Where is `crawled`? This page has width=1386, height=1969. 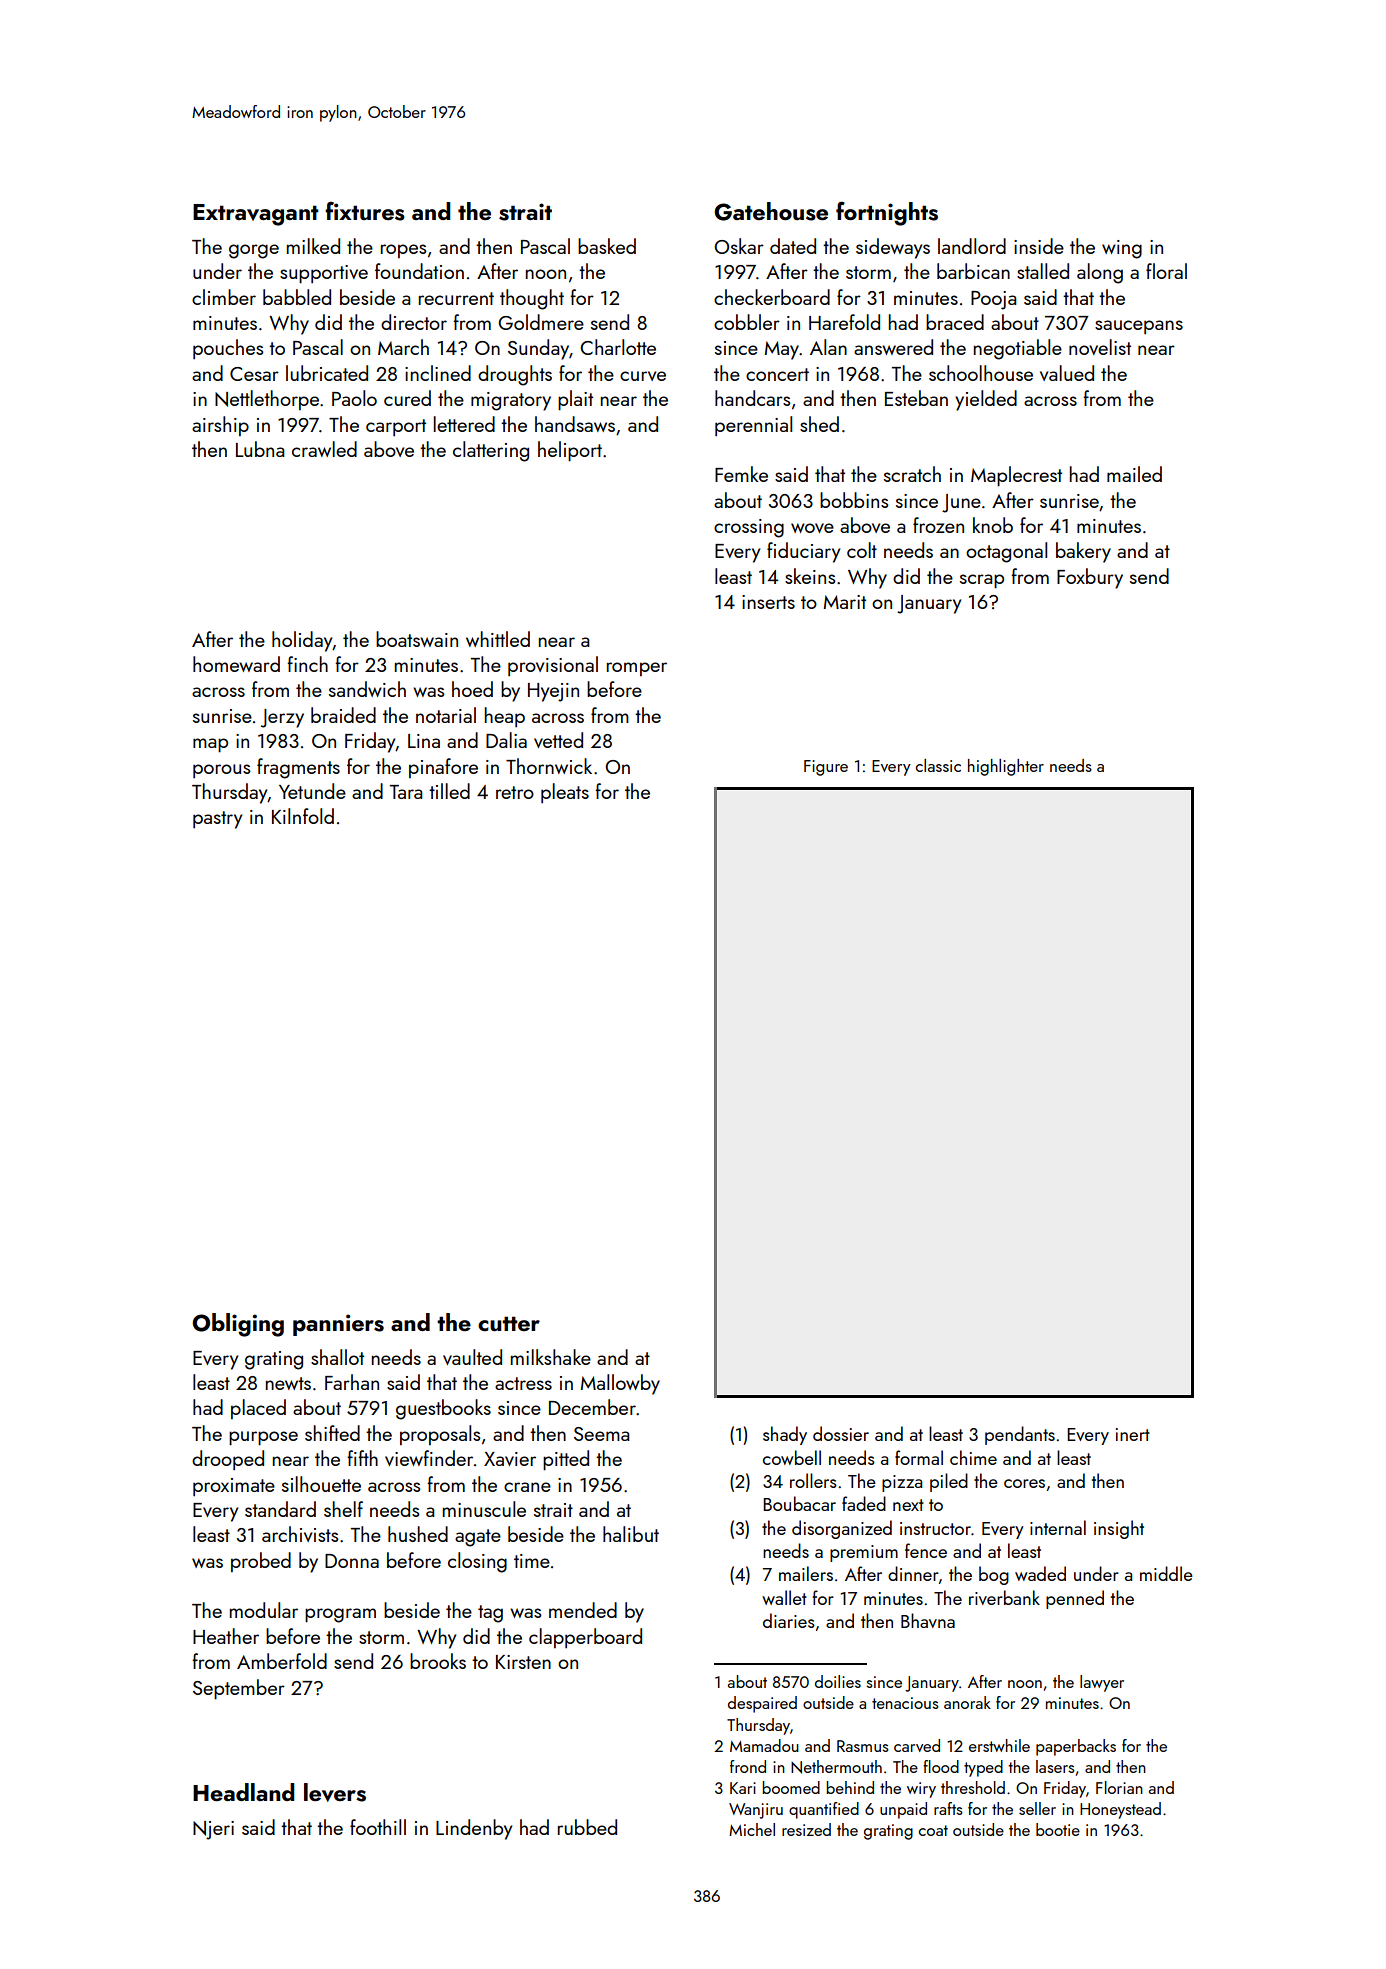
crawled is located at coordinates (324, 449).
